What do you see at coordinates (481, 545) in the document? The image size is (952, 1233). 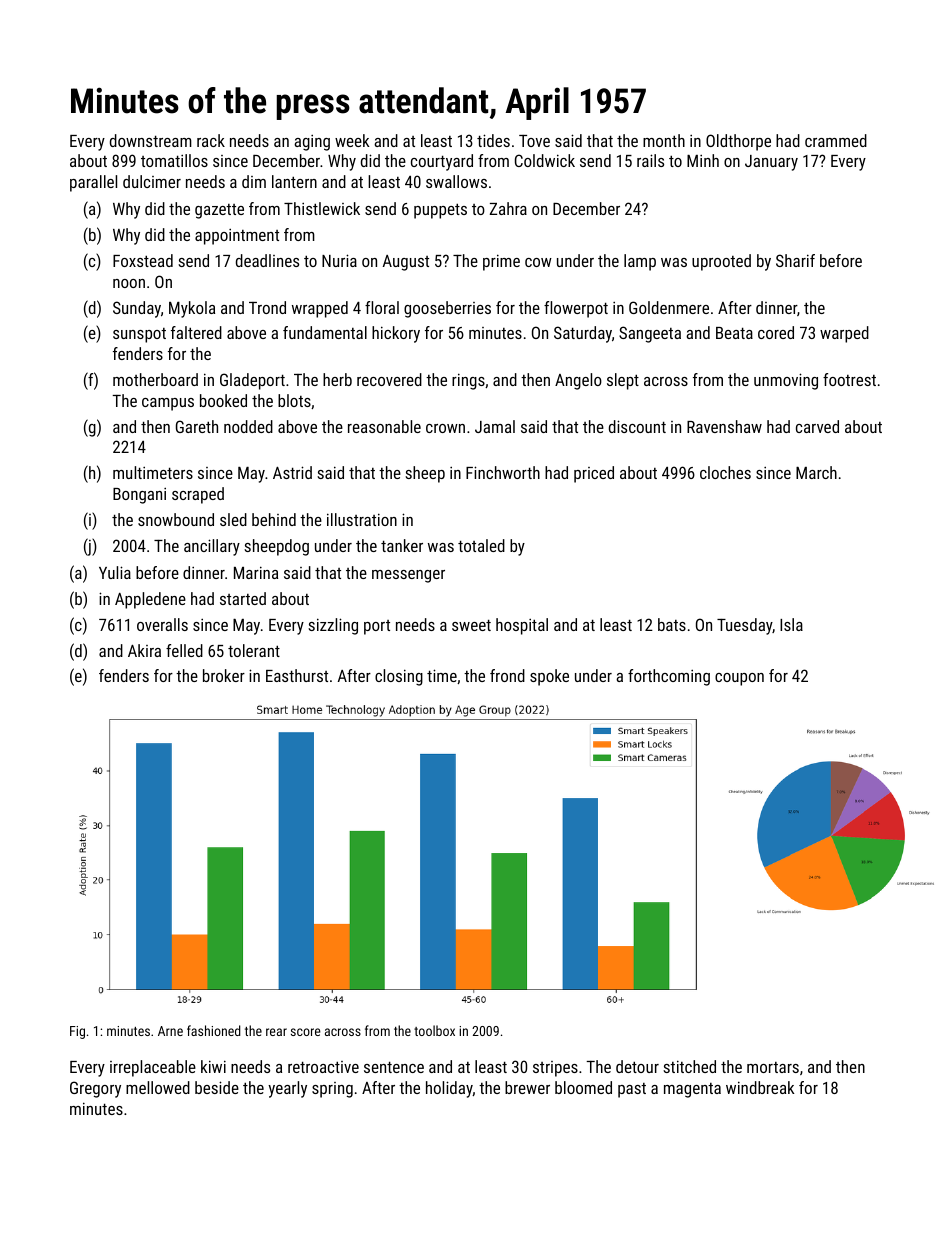 I see `totaled` at bounding box center [481, 545].
